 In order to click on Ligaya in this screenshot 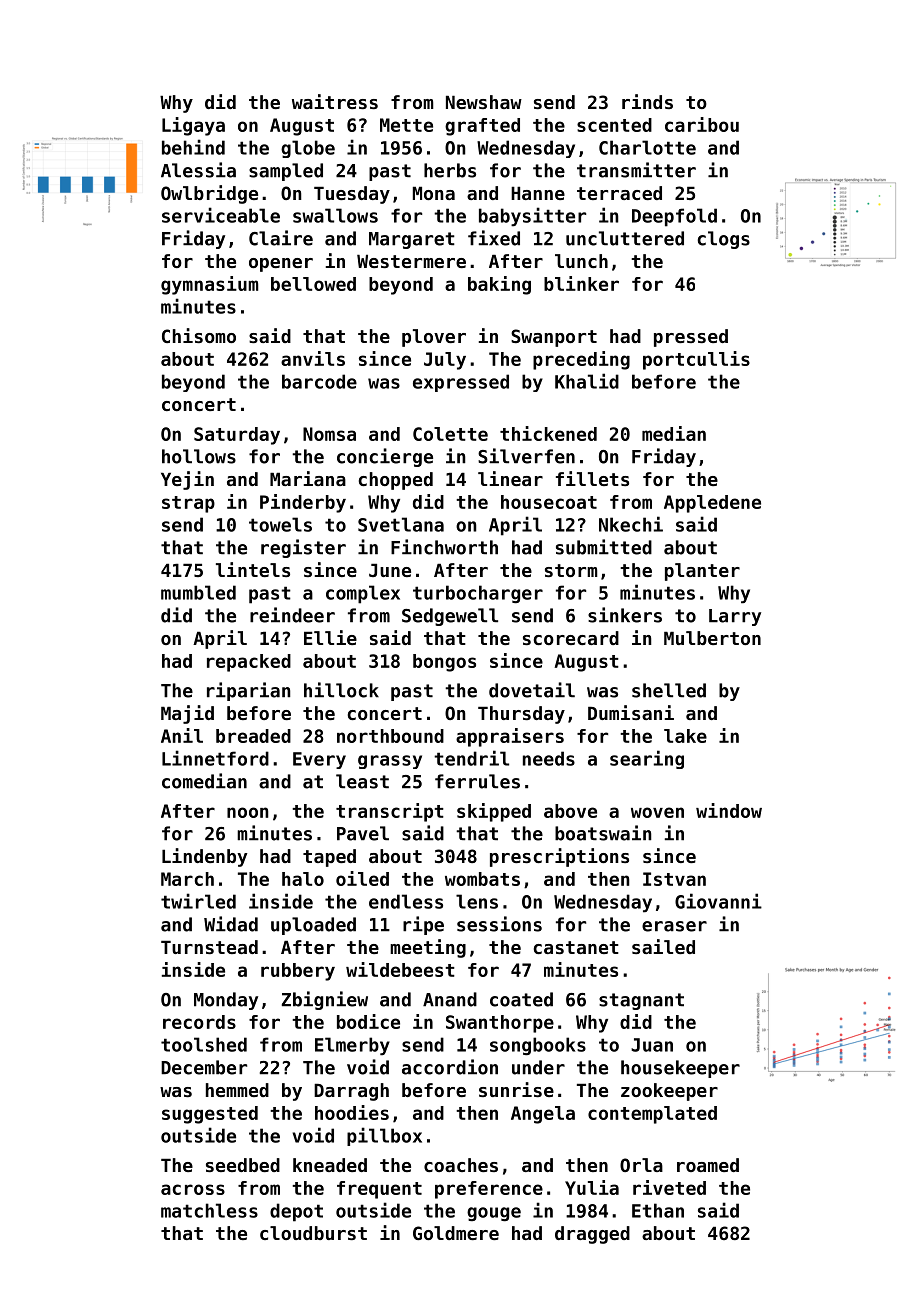, I will do `click(193, 126)`.
